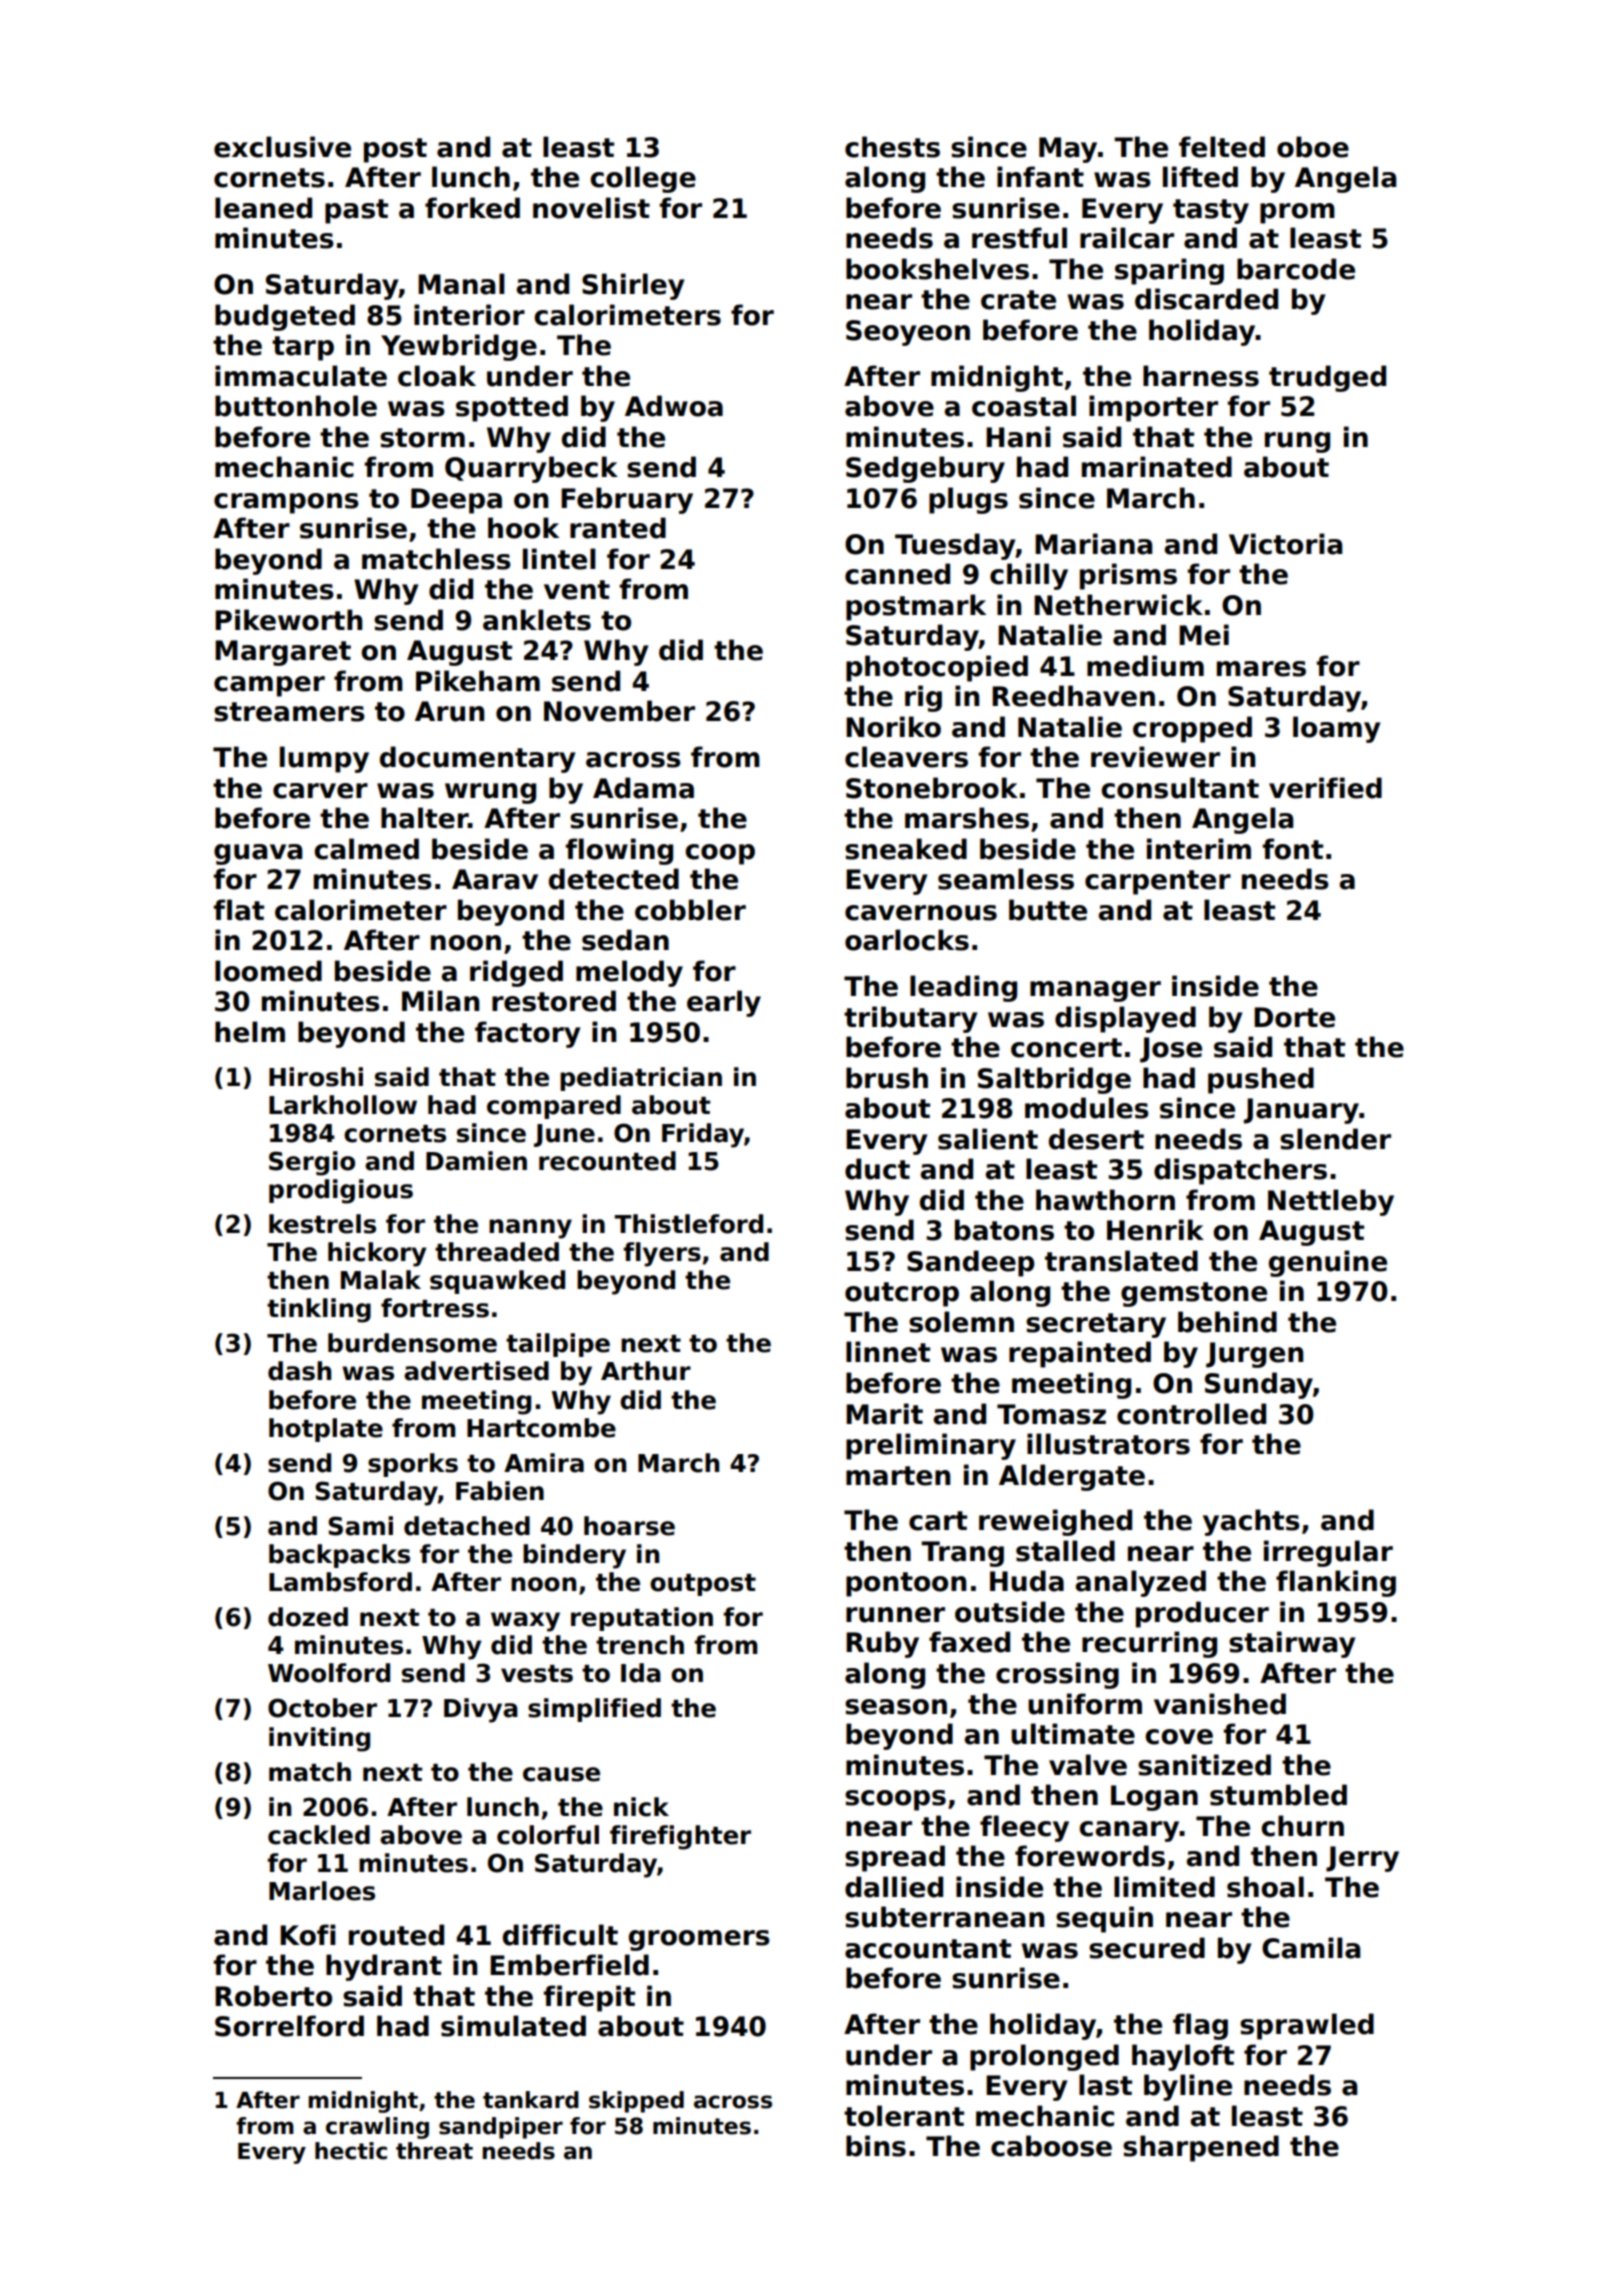 Image resolution: width=1620 pixels, height=2292 pixels. What do you see at coordinates (322, 1224) in the image?
I see `kestrels` at bounding box center [322, 1224].
